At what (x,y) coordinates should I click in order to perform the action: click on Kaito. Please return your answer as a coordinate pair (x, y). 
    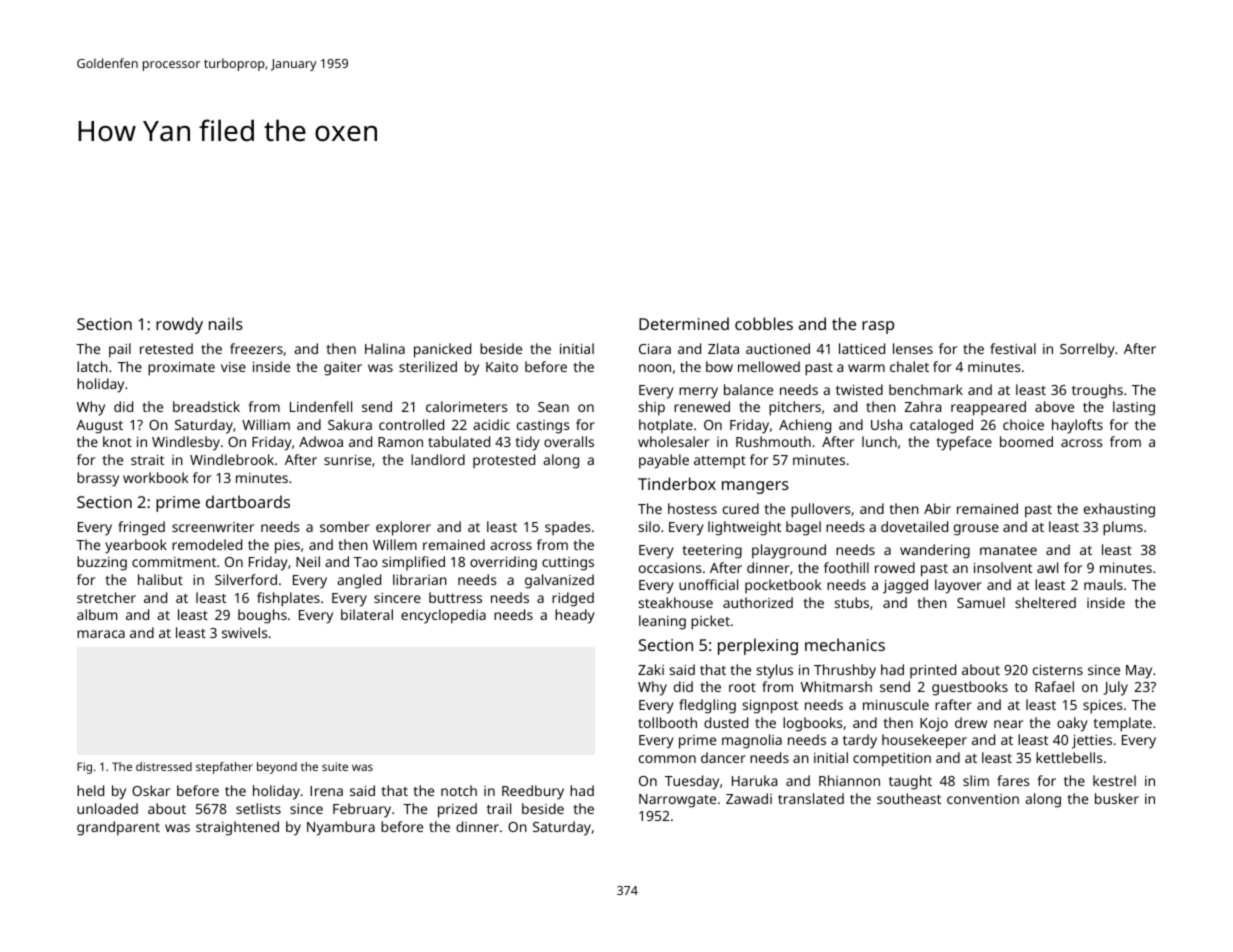
    Looking at the image, I should click on (502, 367).
